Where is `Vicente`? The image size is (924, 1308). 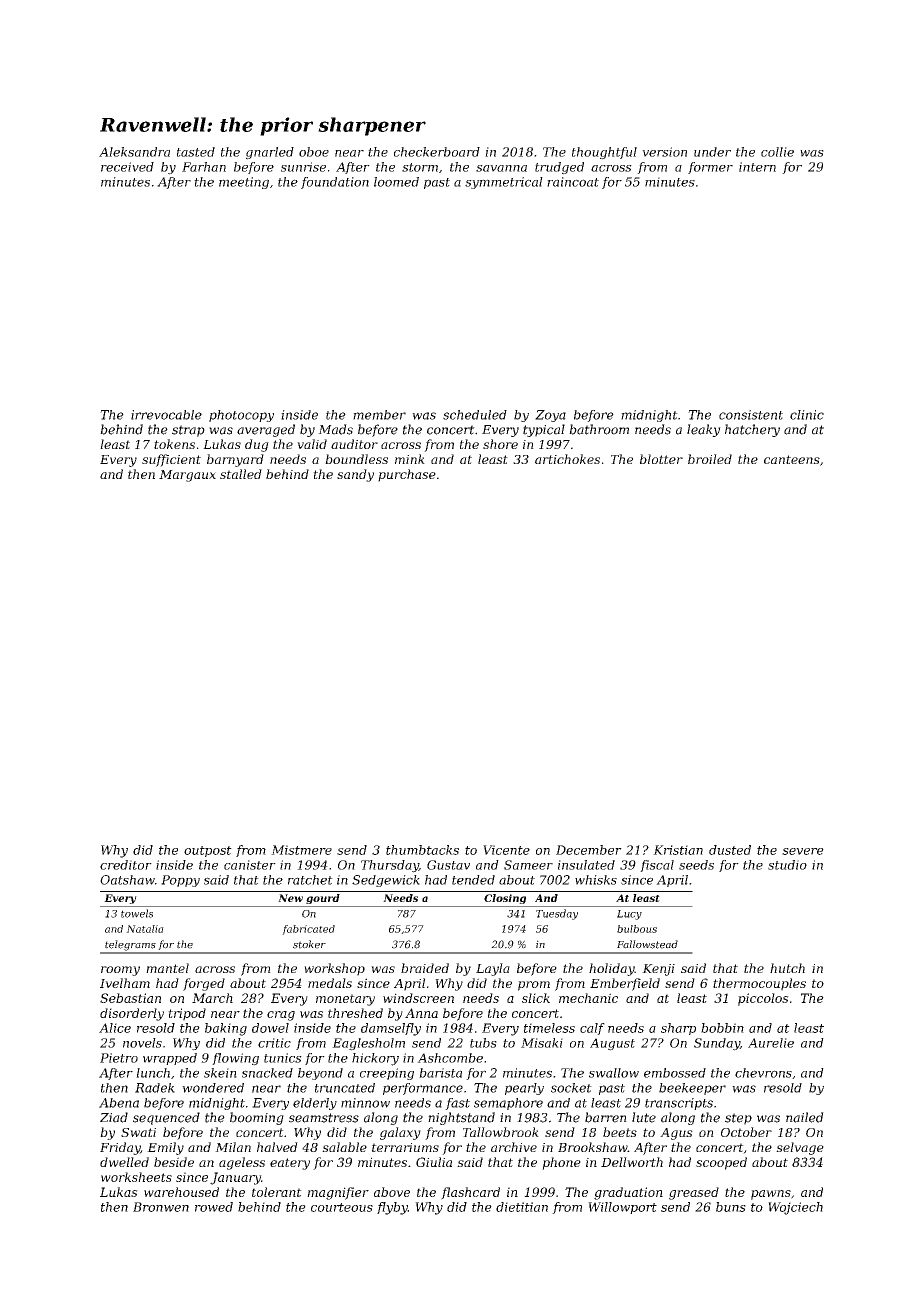
Vicente is located at coordinates (506, 850).
